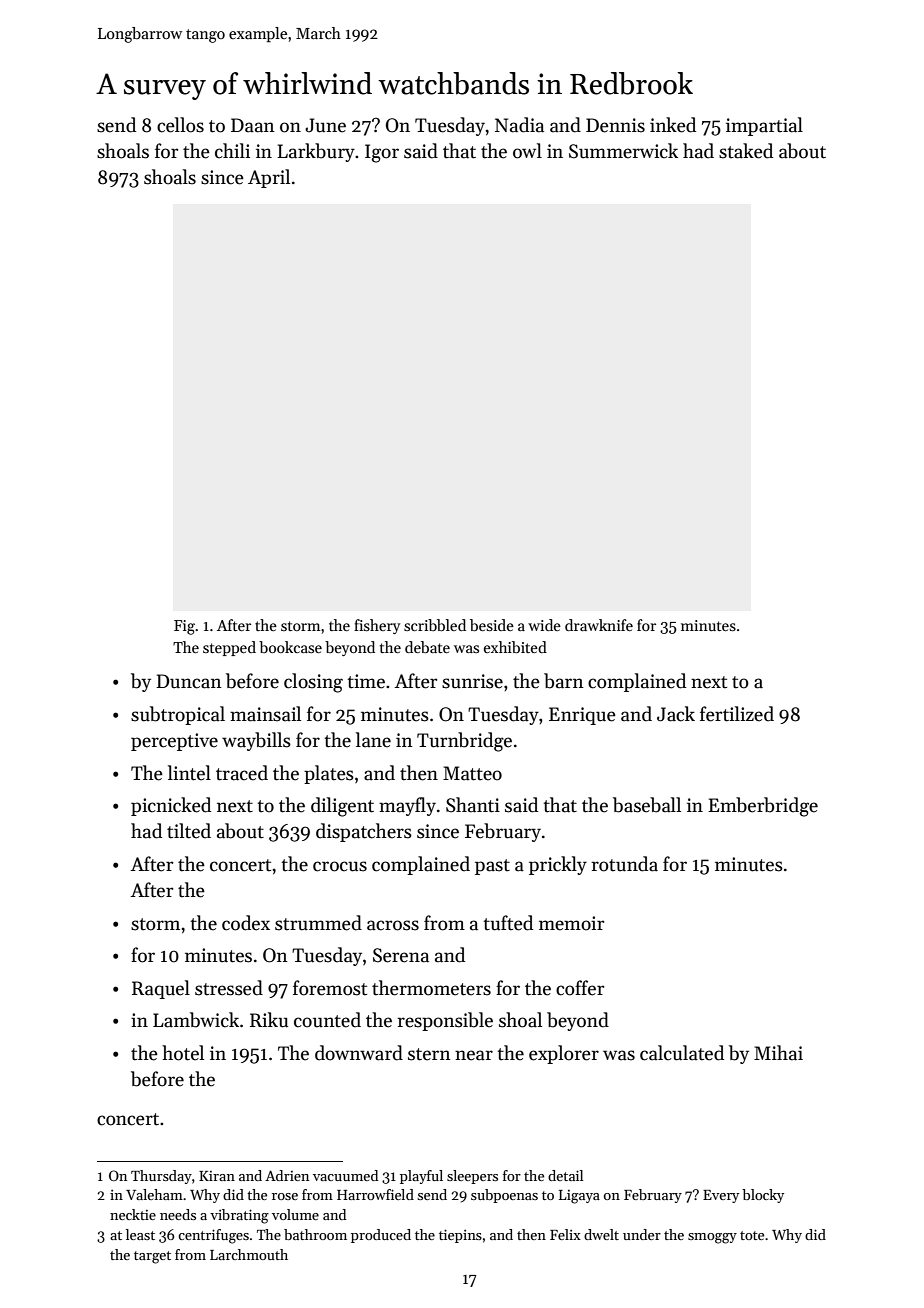 This screenshot has width=924, height=1308. I want to click on Igor, so click(382, 153).
